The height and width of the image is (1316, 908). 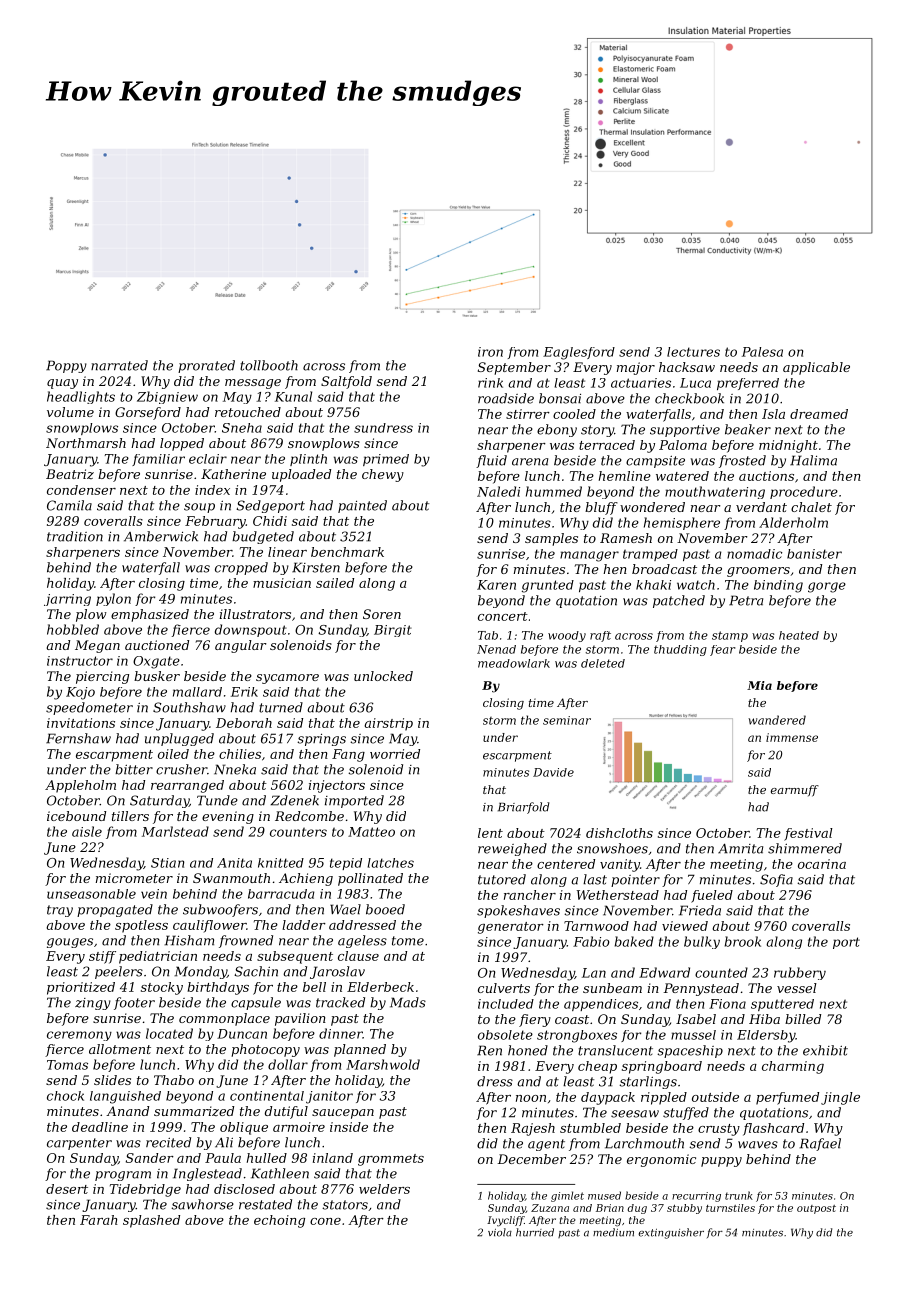 I want to click on Briarfold, so click(x=524, y=808).
